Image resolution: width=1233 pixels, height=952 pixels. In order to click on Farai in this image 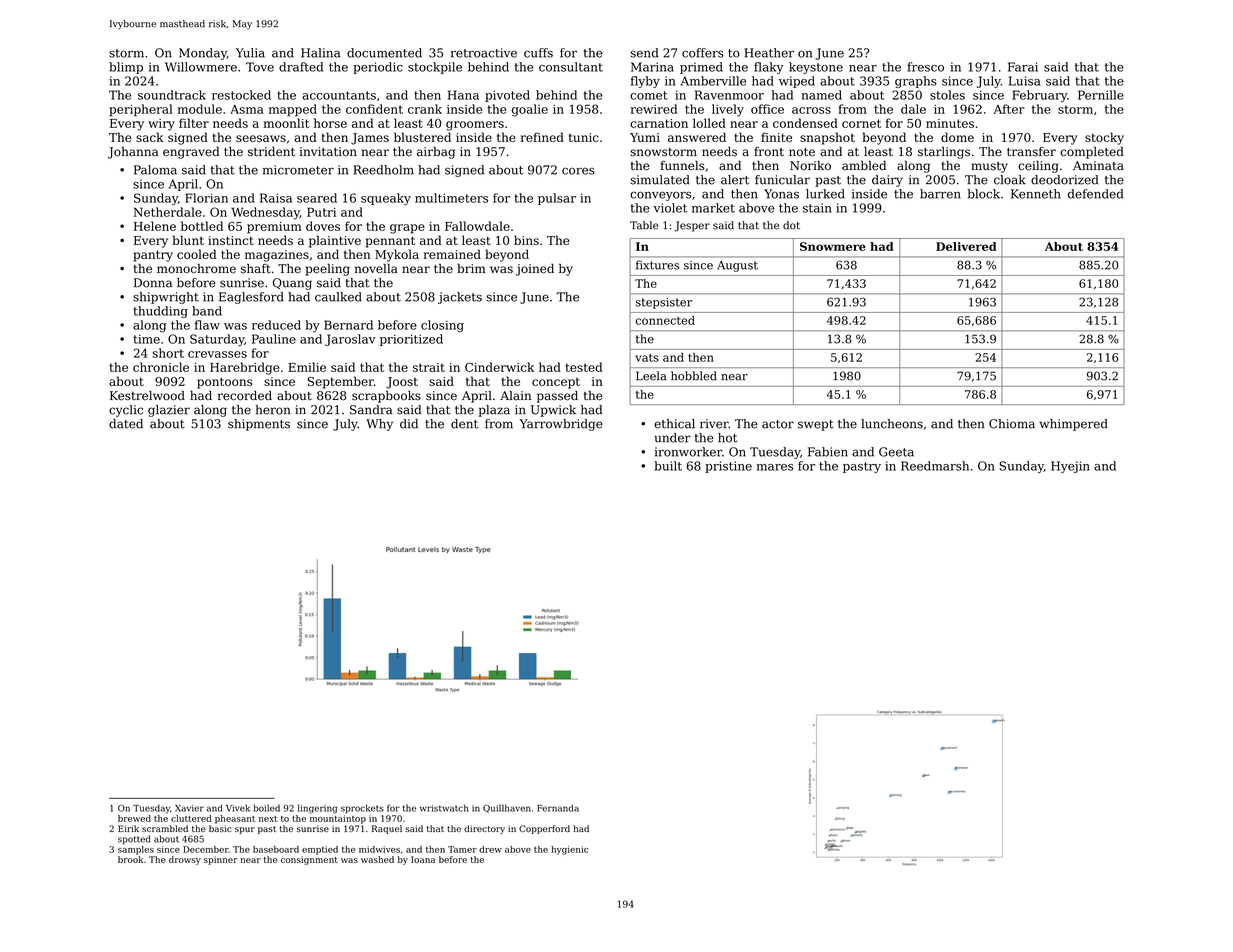, I will do `click(1023, 67)`.
